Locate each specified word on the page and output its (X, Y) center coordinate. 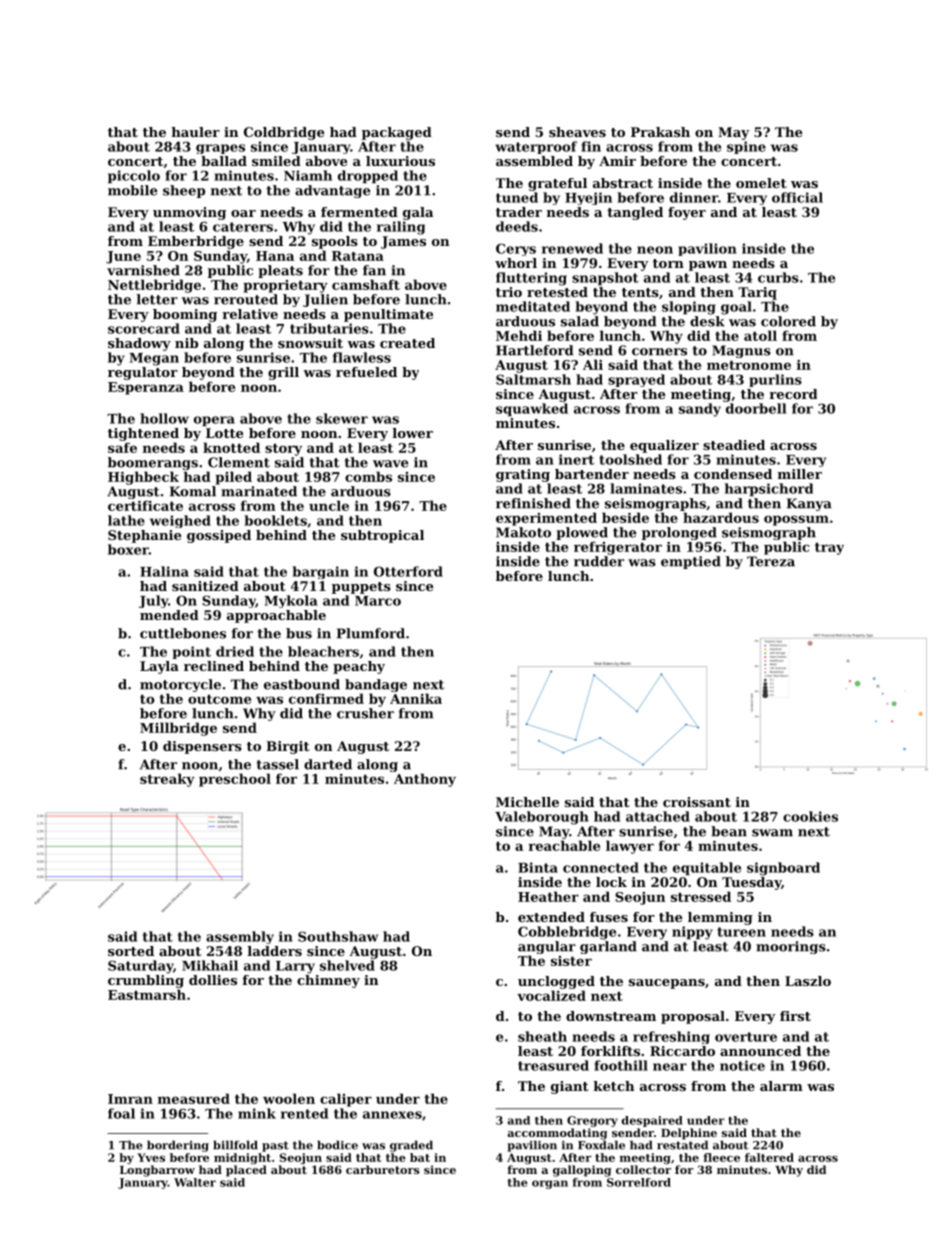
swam (772, 833)
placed (246, 1171)
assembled (534, 161)
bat (420, 1157)
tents (640, 292)
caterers (243, 227)
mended (169, 615)
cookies (810, 816)
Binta (538, 867)
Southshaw (338, 936)
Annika (416, 698)
